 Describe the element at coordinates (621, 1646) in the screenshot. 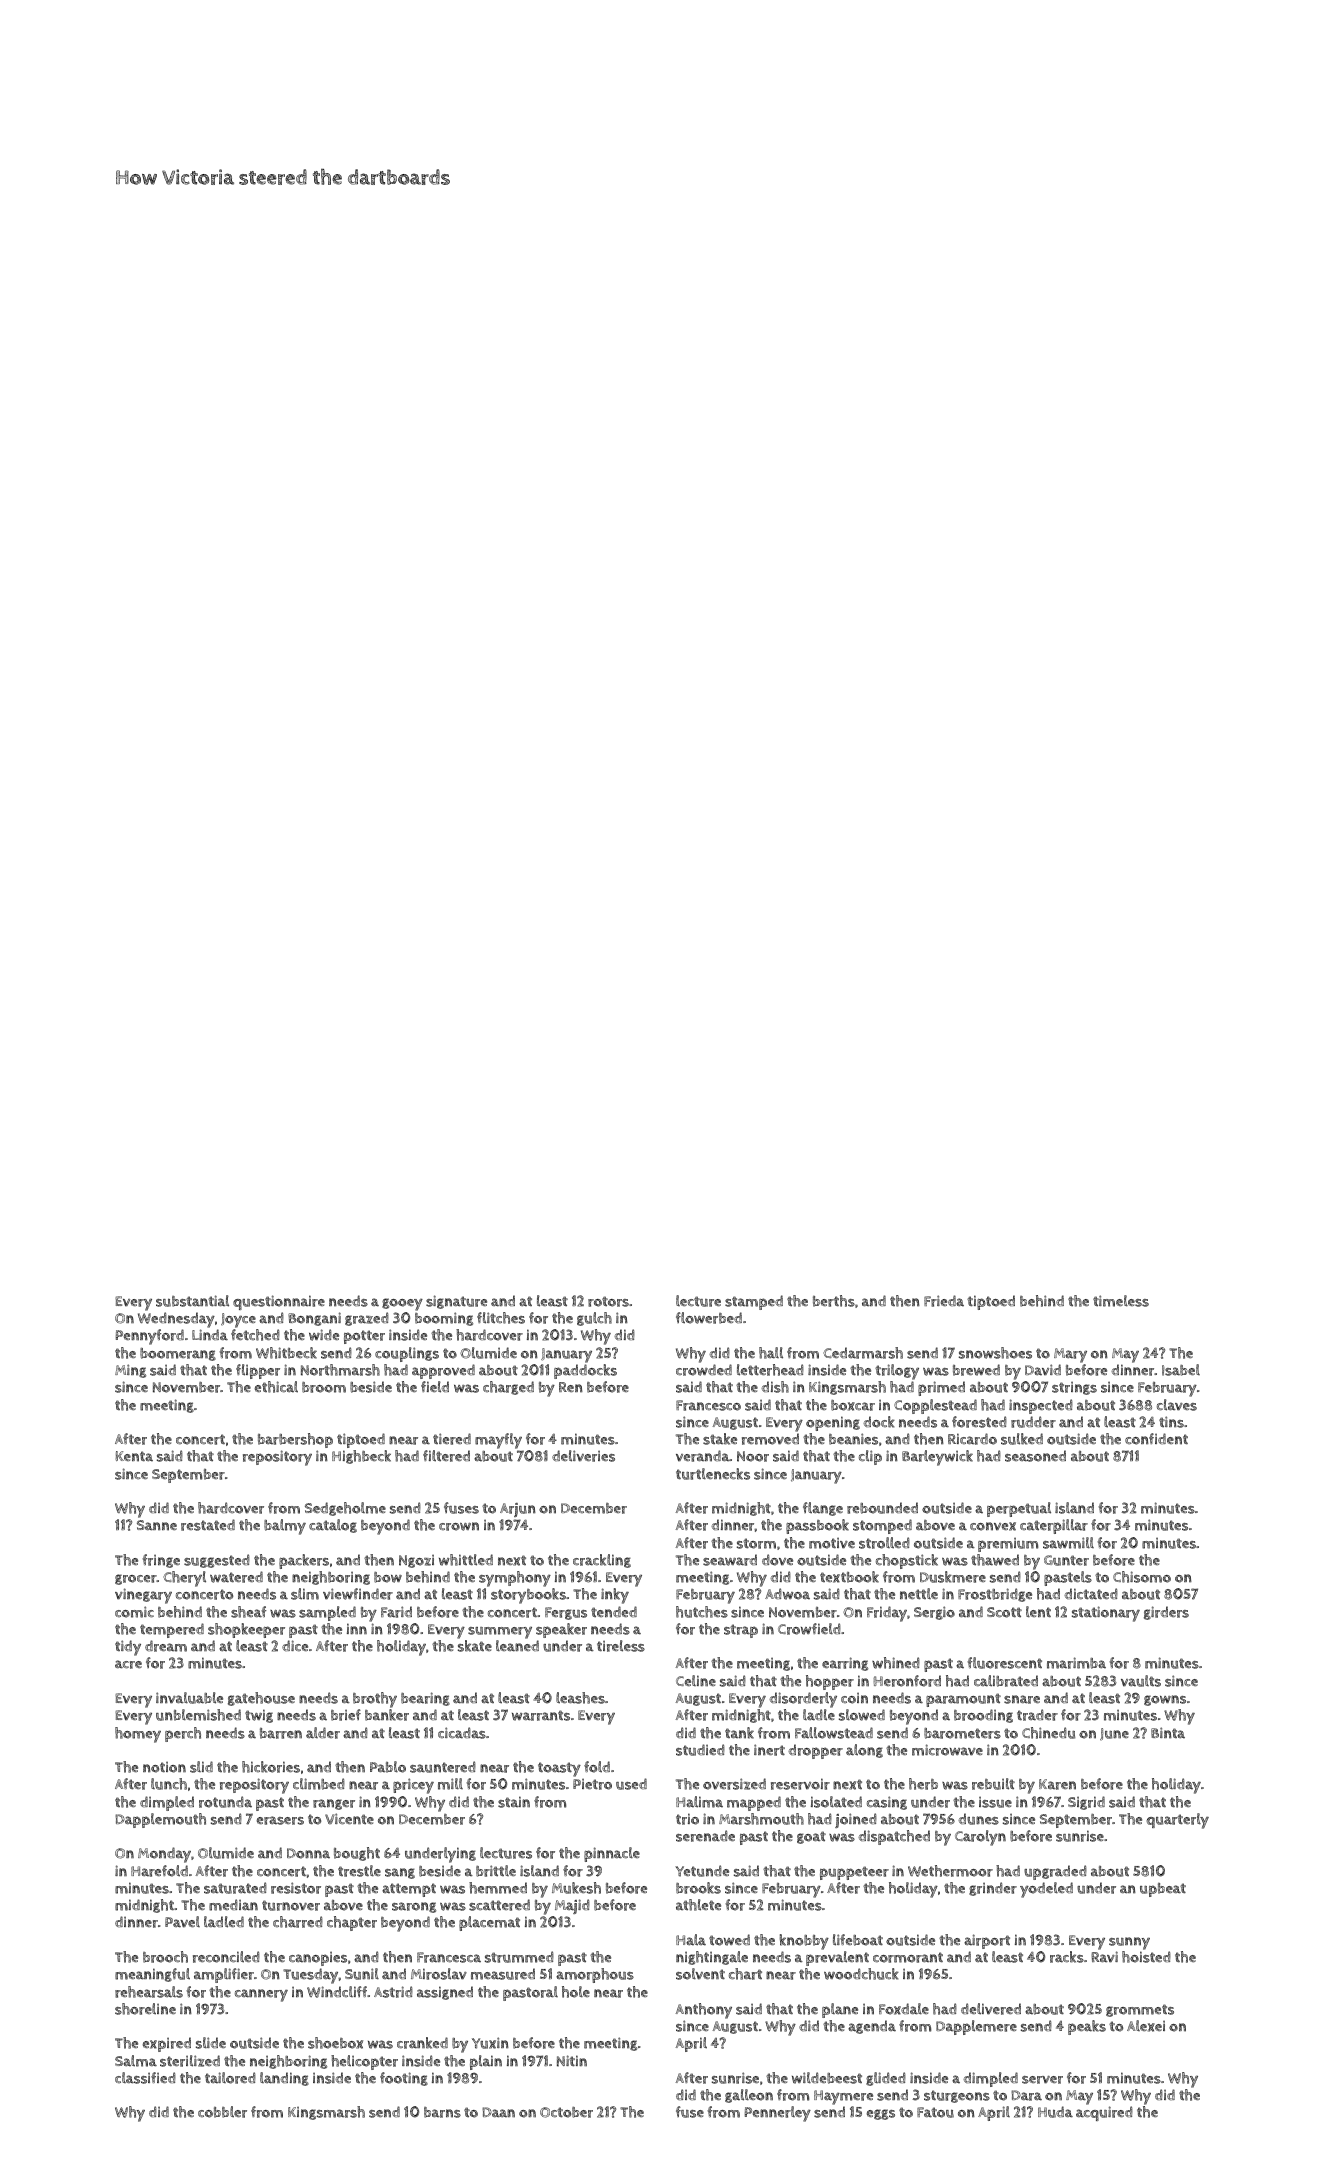

I see `tireless` at that location.
